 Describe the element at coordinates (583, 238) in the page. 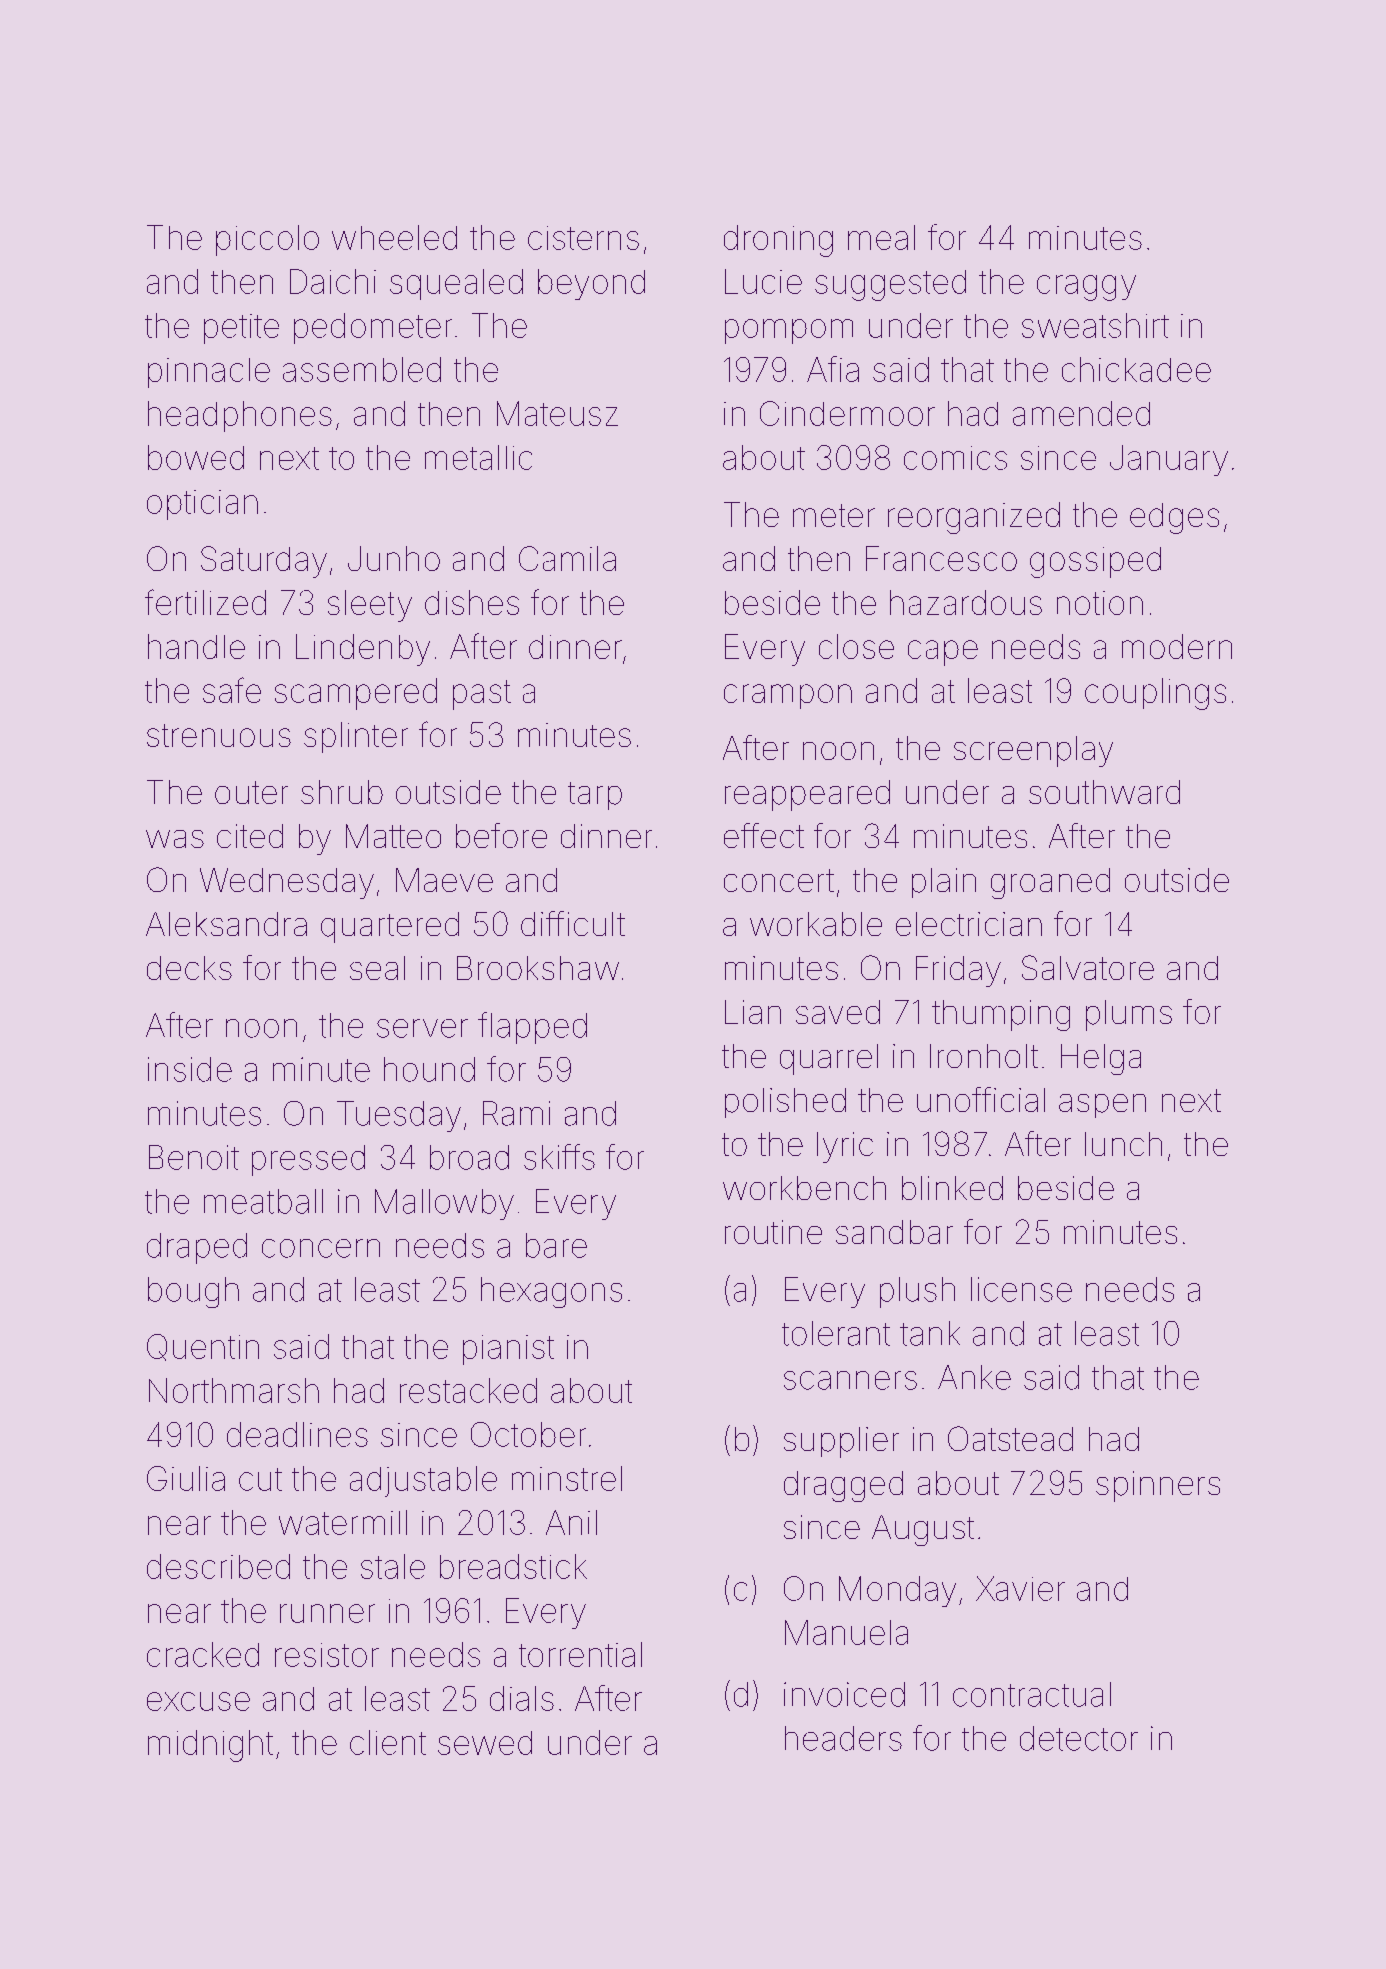

I see `cisterns` at that location.
